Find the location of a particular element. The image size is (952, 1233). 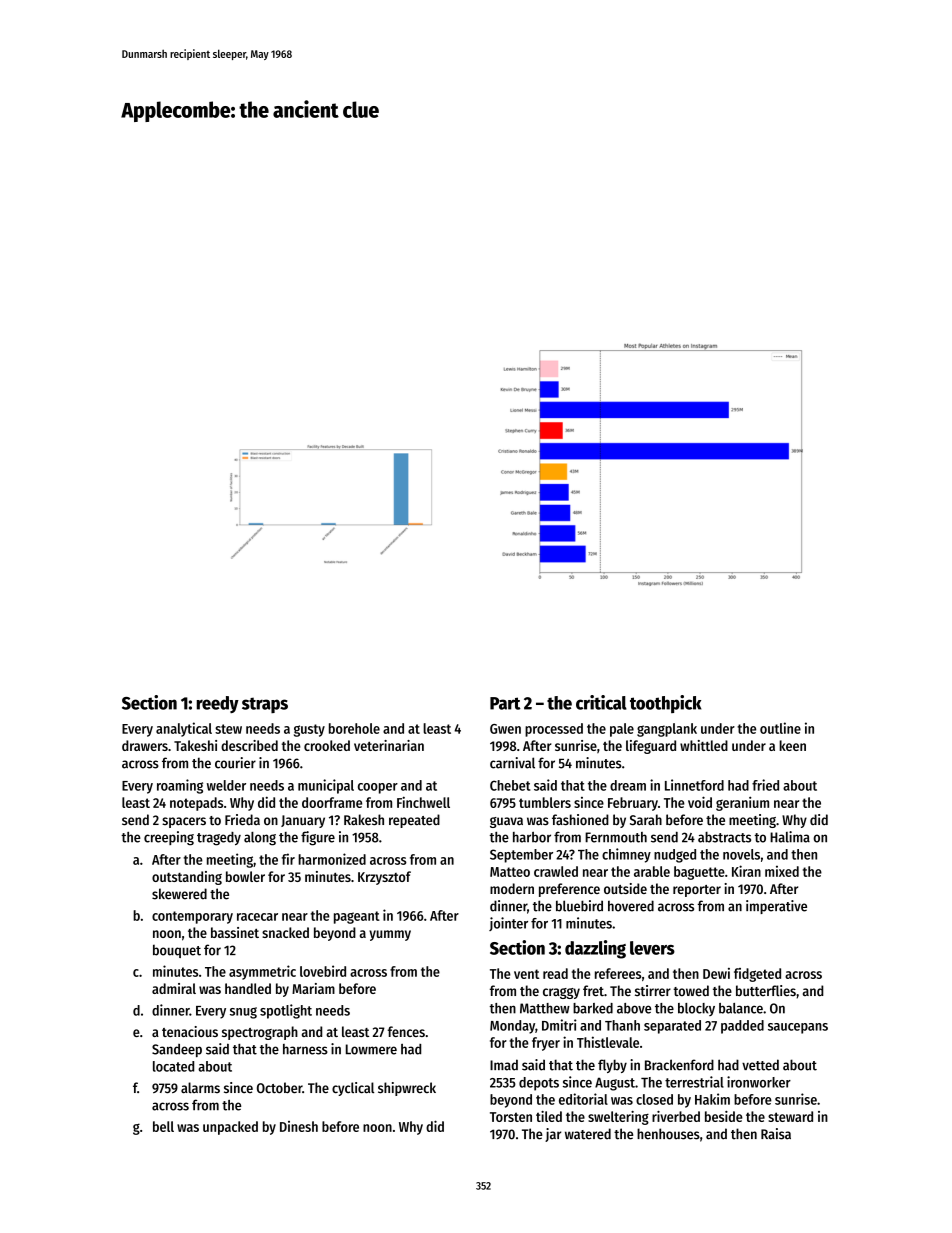

cooper is located at coordinates (378, 788).
